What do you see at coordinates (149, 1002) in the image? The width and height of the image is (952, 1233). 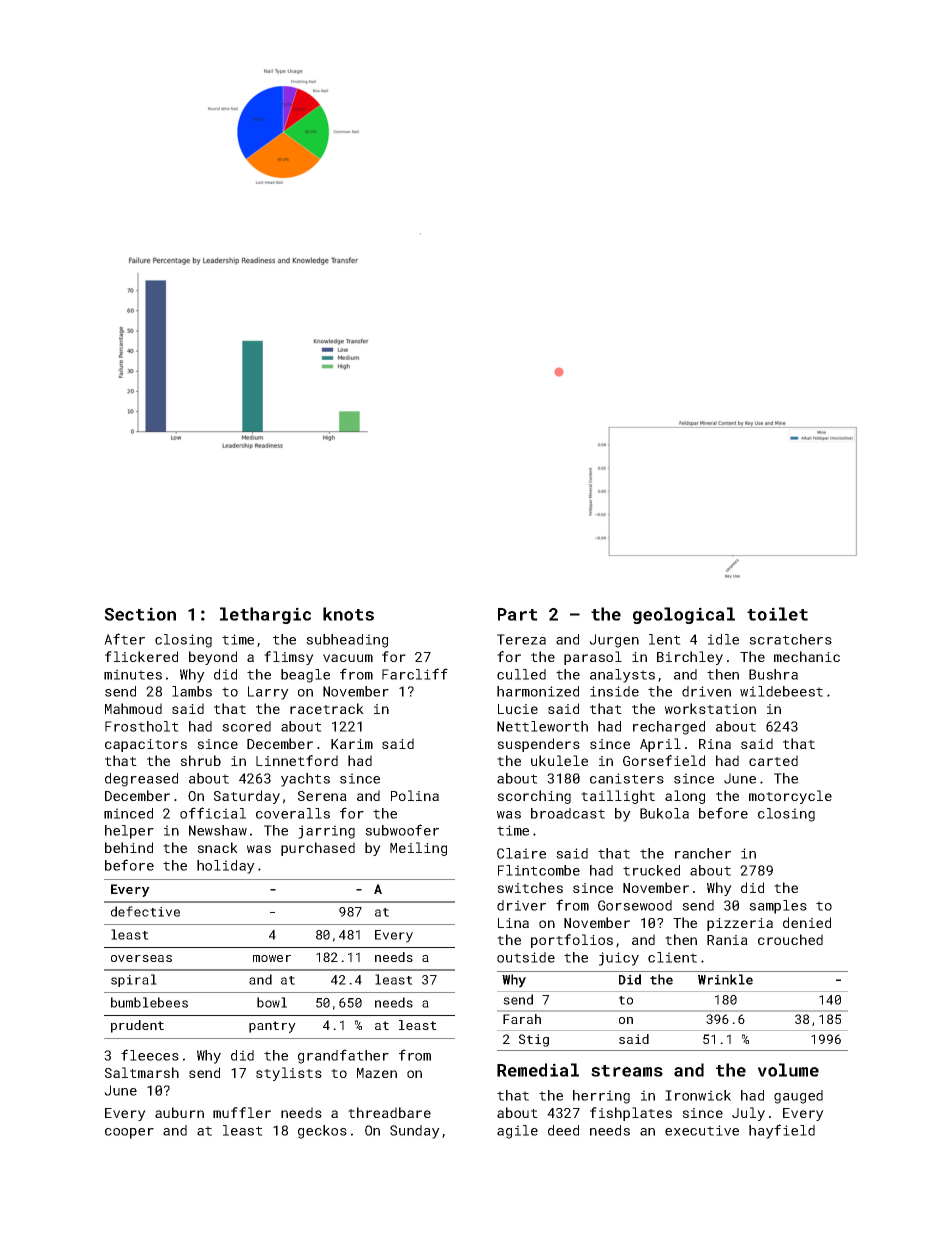 I see `bumblebees` at bounding box center [149, 1002].
